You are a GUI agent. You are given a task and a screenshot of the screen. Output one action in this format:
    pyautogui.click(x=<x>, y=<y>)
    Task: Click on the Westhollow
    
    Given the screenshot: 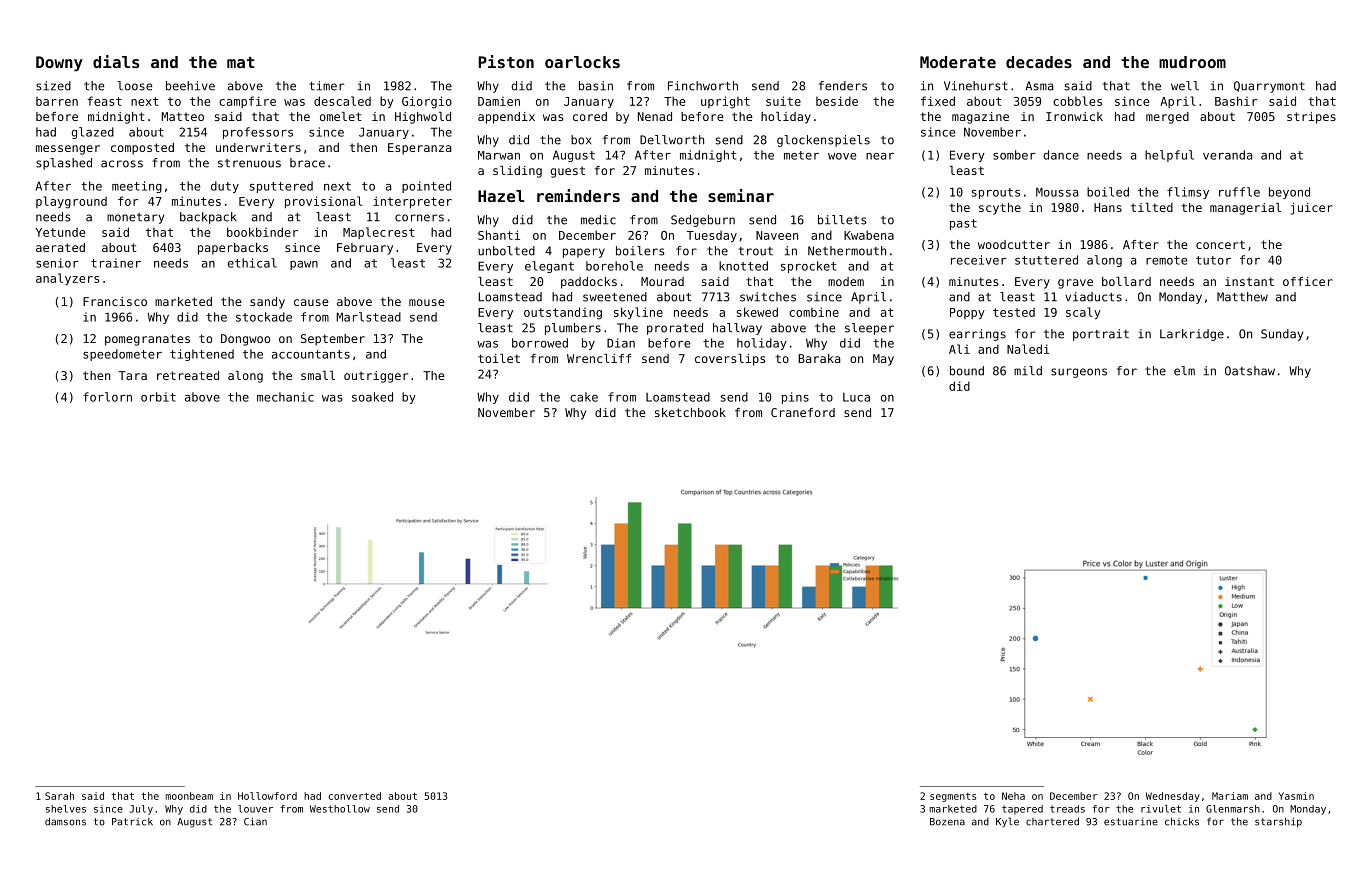 What is the action you would take?
    pyautogui.click(x=340, y=809)
